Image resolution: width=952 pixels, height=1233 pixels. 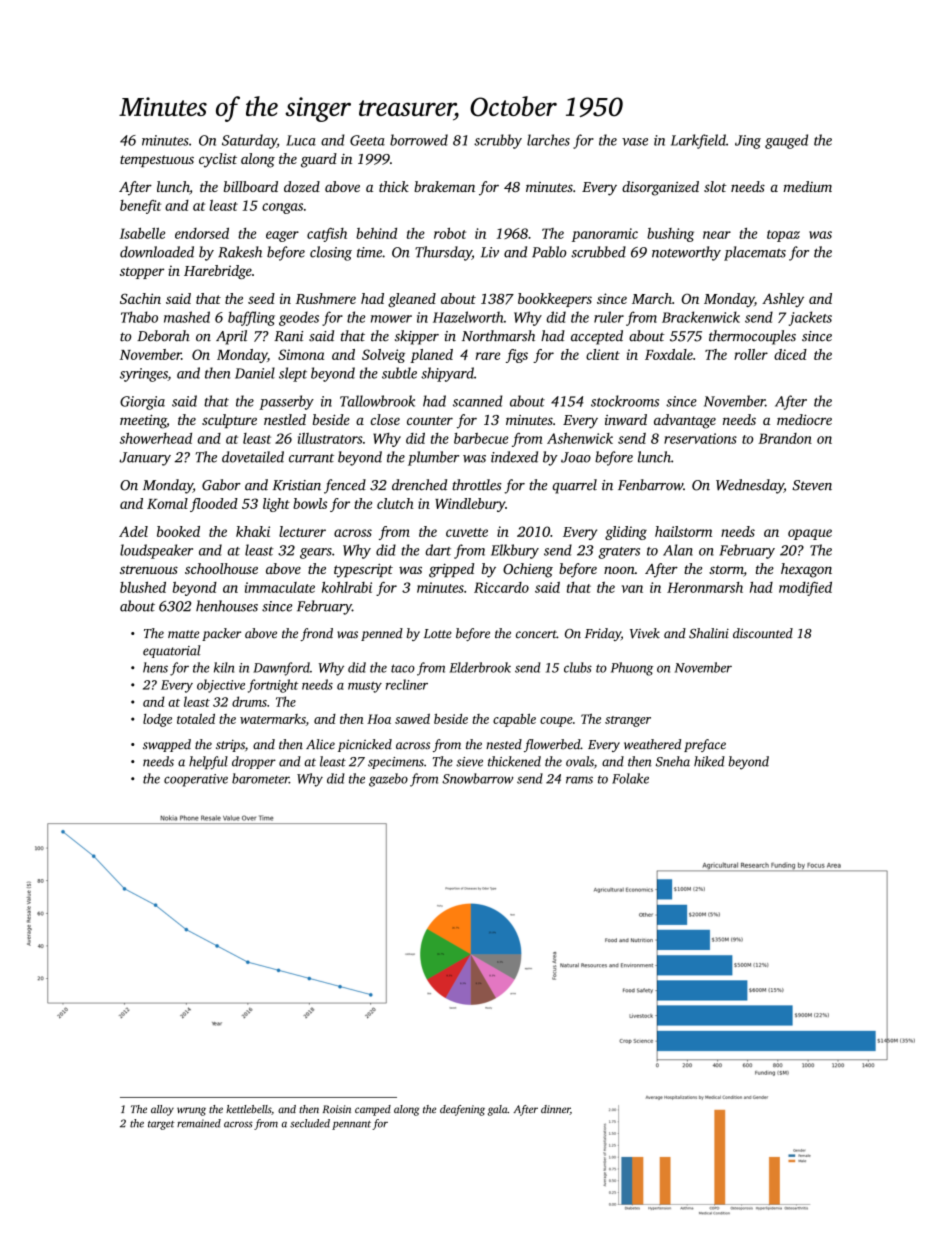 What do you see at coordinates (260, 778) in the image?
I see `barometer` at bounding box center [260, 778].
